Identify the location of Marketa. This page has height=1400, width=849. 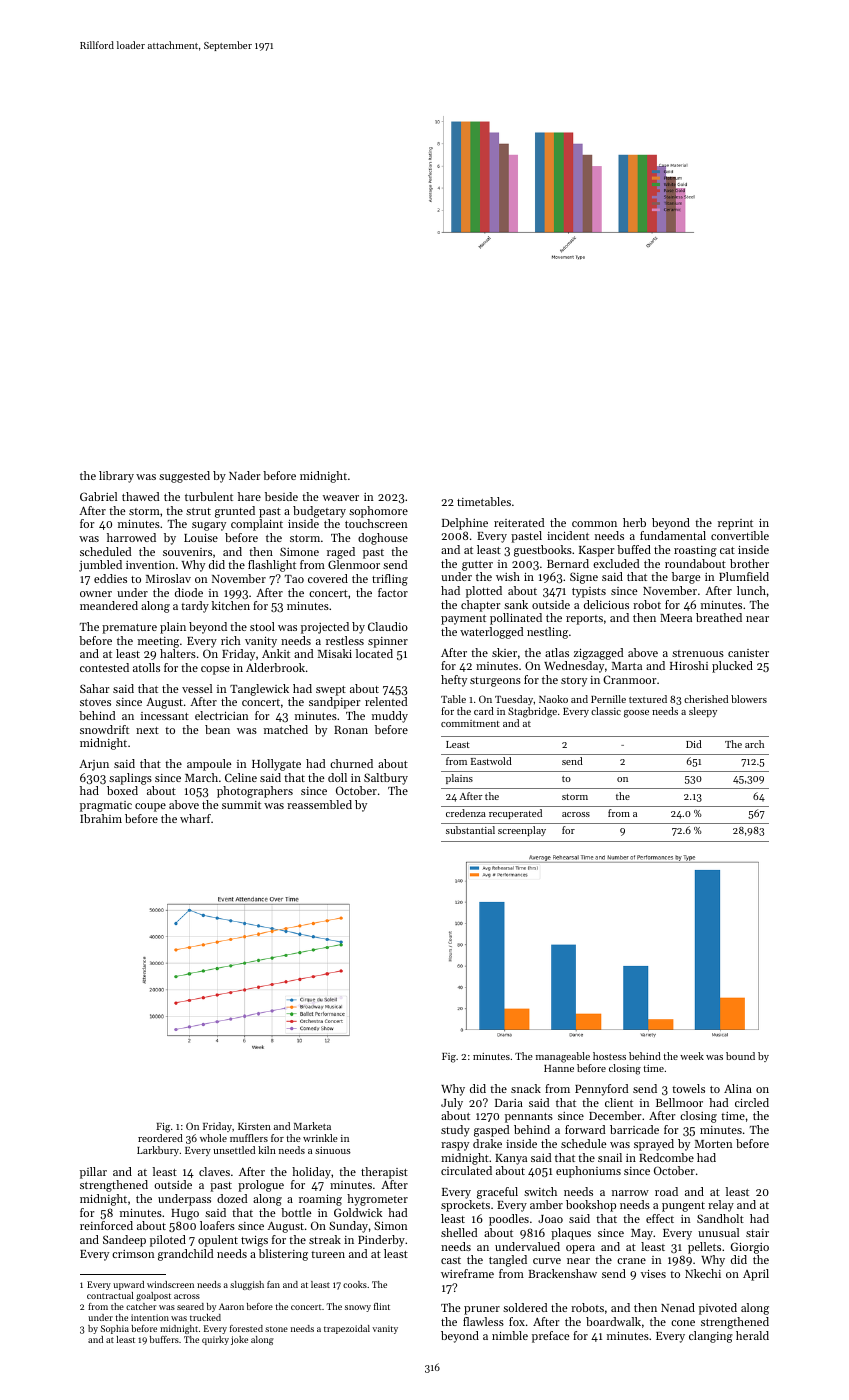
(312, 1126).
